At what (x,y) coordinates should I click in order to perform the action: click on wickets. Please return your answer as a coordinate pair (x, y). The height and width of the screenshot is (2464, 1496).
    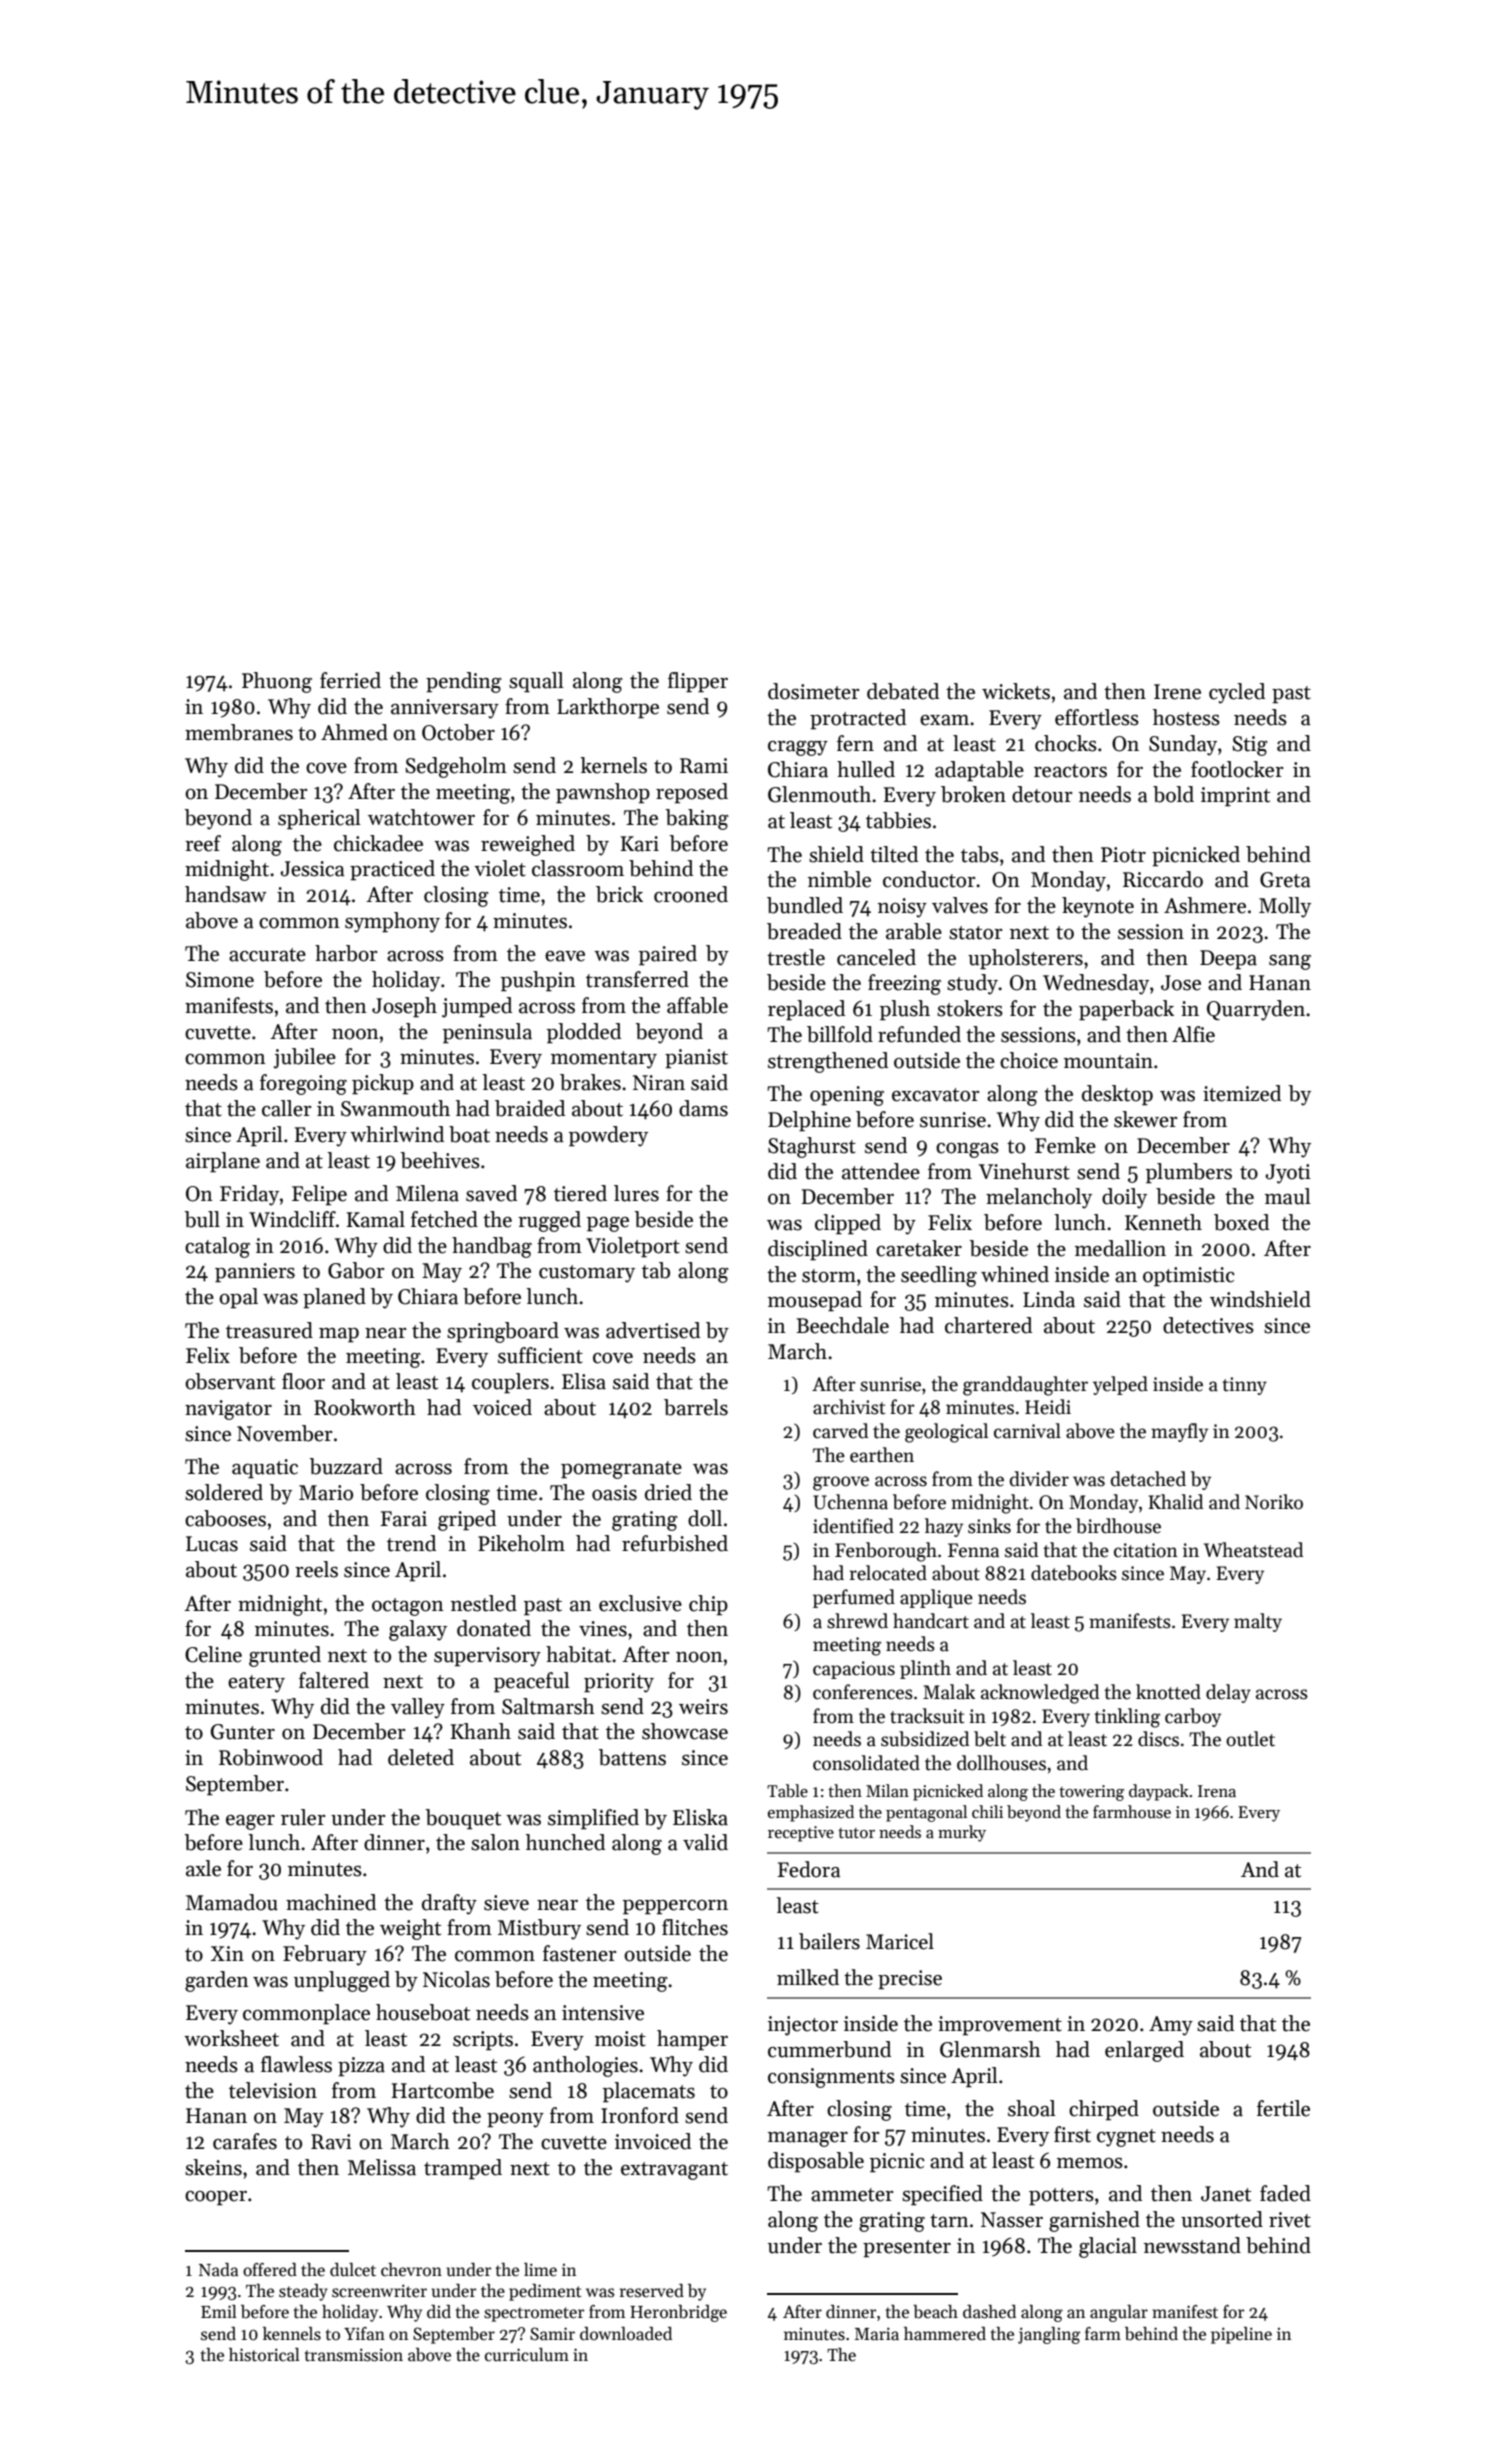
    Looking at the image, I should click on (1016, 691).
